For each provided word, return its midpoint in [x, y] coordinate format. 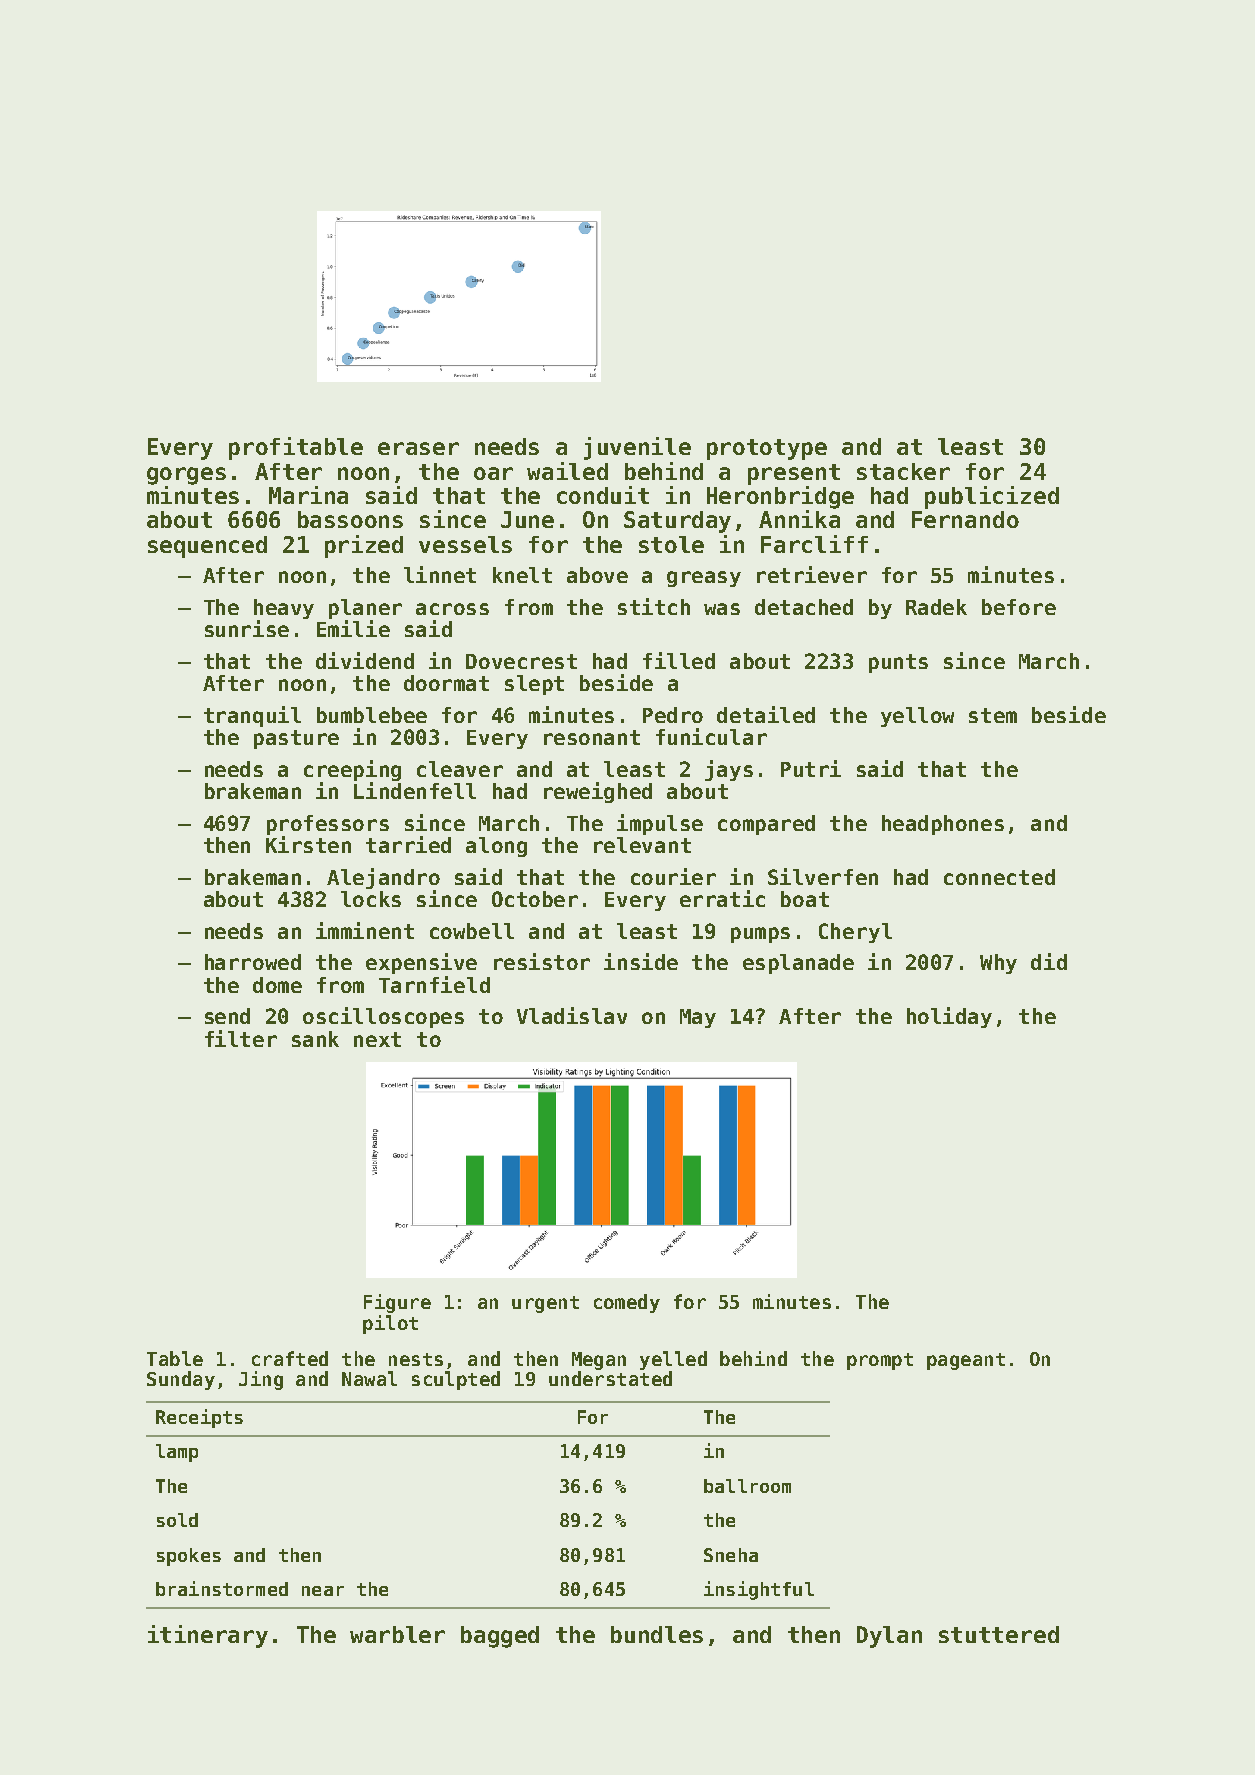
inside [641, 961]
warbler [397, 1634]
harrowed [253, 962]
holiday [949, 1017]
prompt [880, 1361]
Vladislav [572, 1015]
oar [493, 473]
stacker [903, 471]
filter [241, 1038]
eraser [418, 448]
